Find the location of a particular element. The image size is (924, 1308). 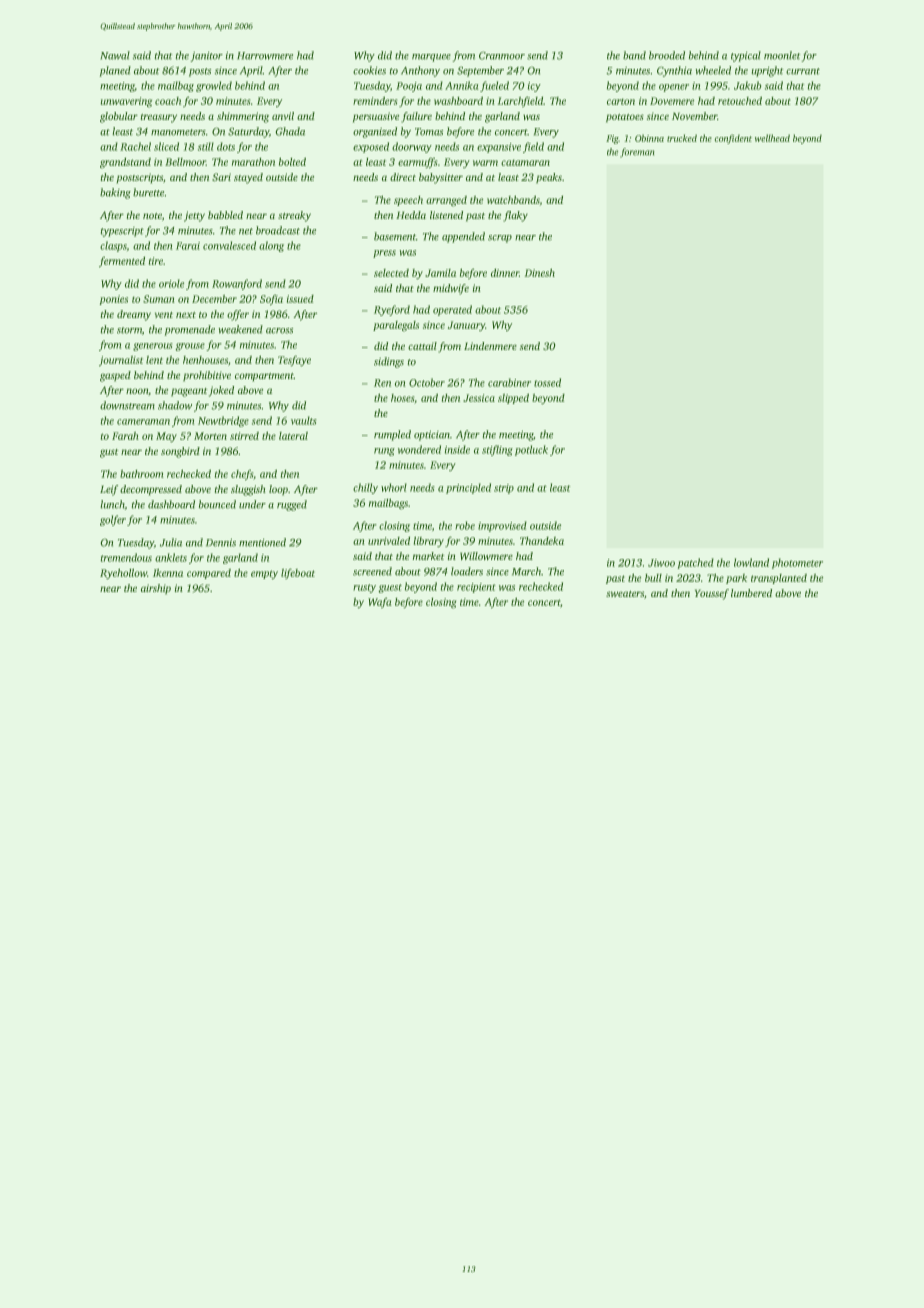

typical is located at coordinates (746, 56).
